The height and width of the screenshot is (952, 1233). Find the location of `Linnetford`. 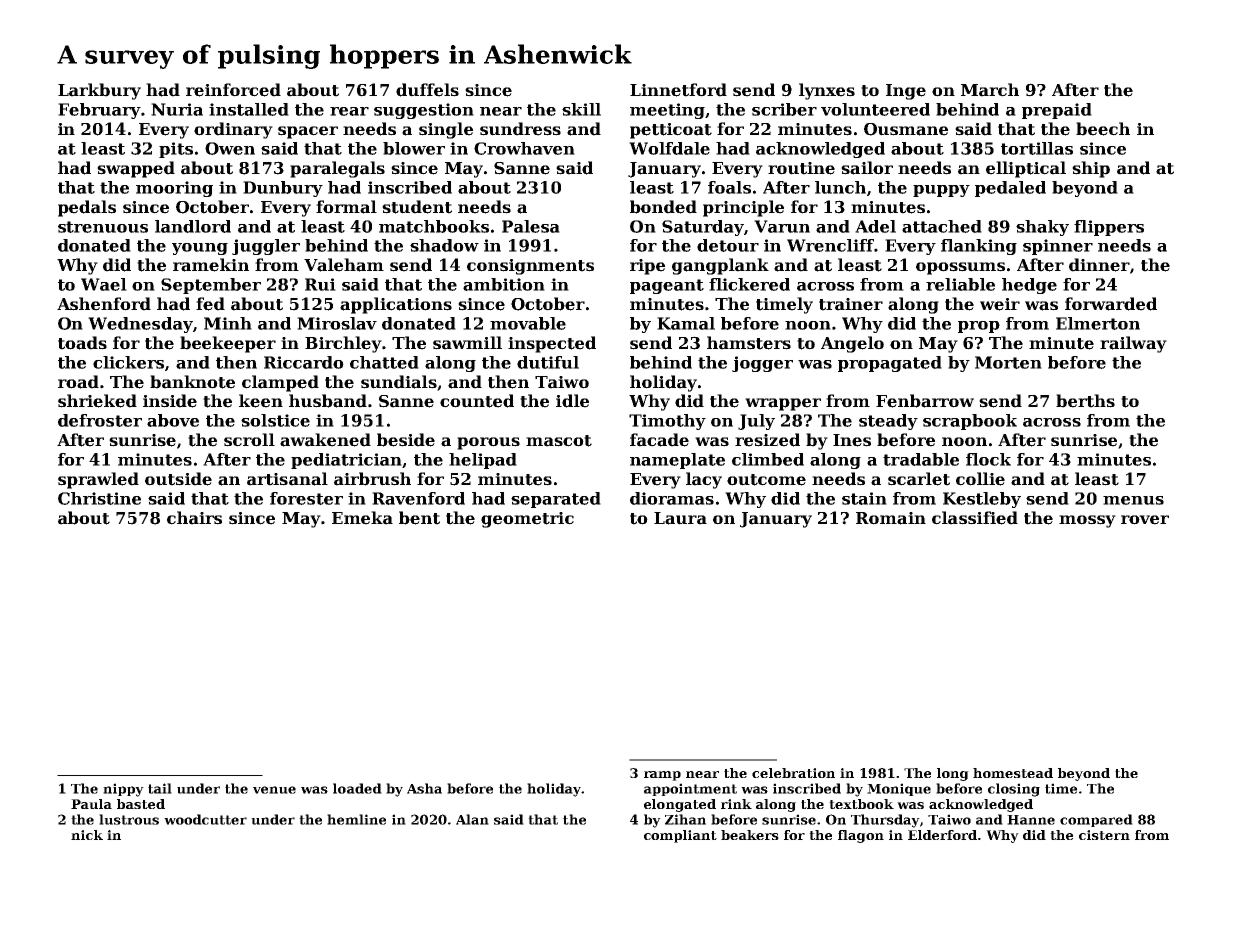

Linnetford is located at coordinates (678, 90).
